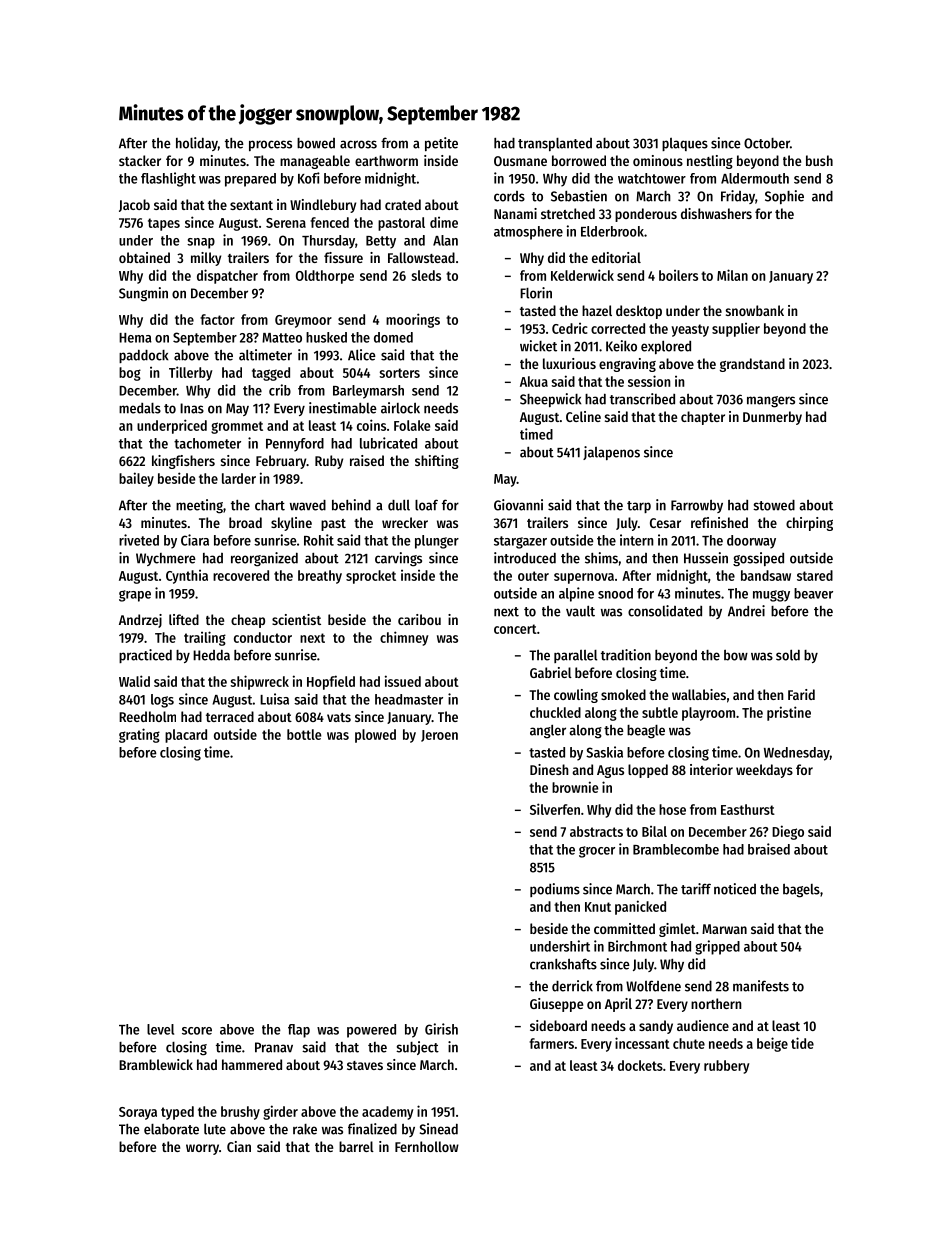 Image resolution: width=952 pixels, height=1233 pixels. I want to click on grating, so click(139, 735).
